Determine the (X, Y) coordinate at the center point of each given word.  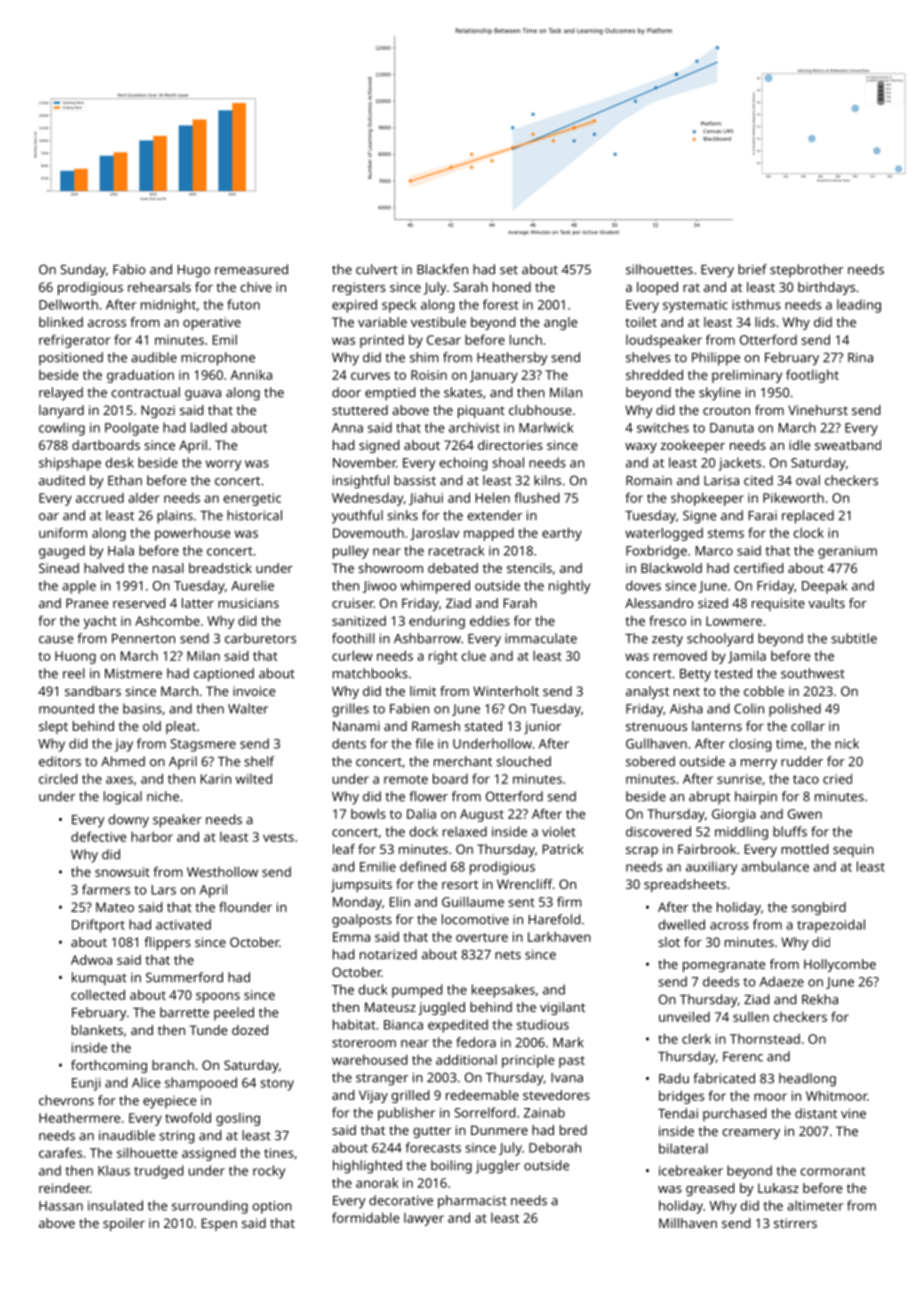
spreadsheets (685, 885)
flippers (167, 943)
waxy (641, 448)
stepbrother (806, 271)
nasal (168, 568)
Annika (251, 374)
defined (423, 866)
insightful (361, 482)
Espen (219, 1224)
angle (560, 323)
